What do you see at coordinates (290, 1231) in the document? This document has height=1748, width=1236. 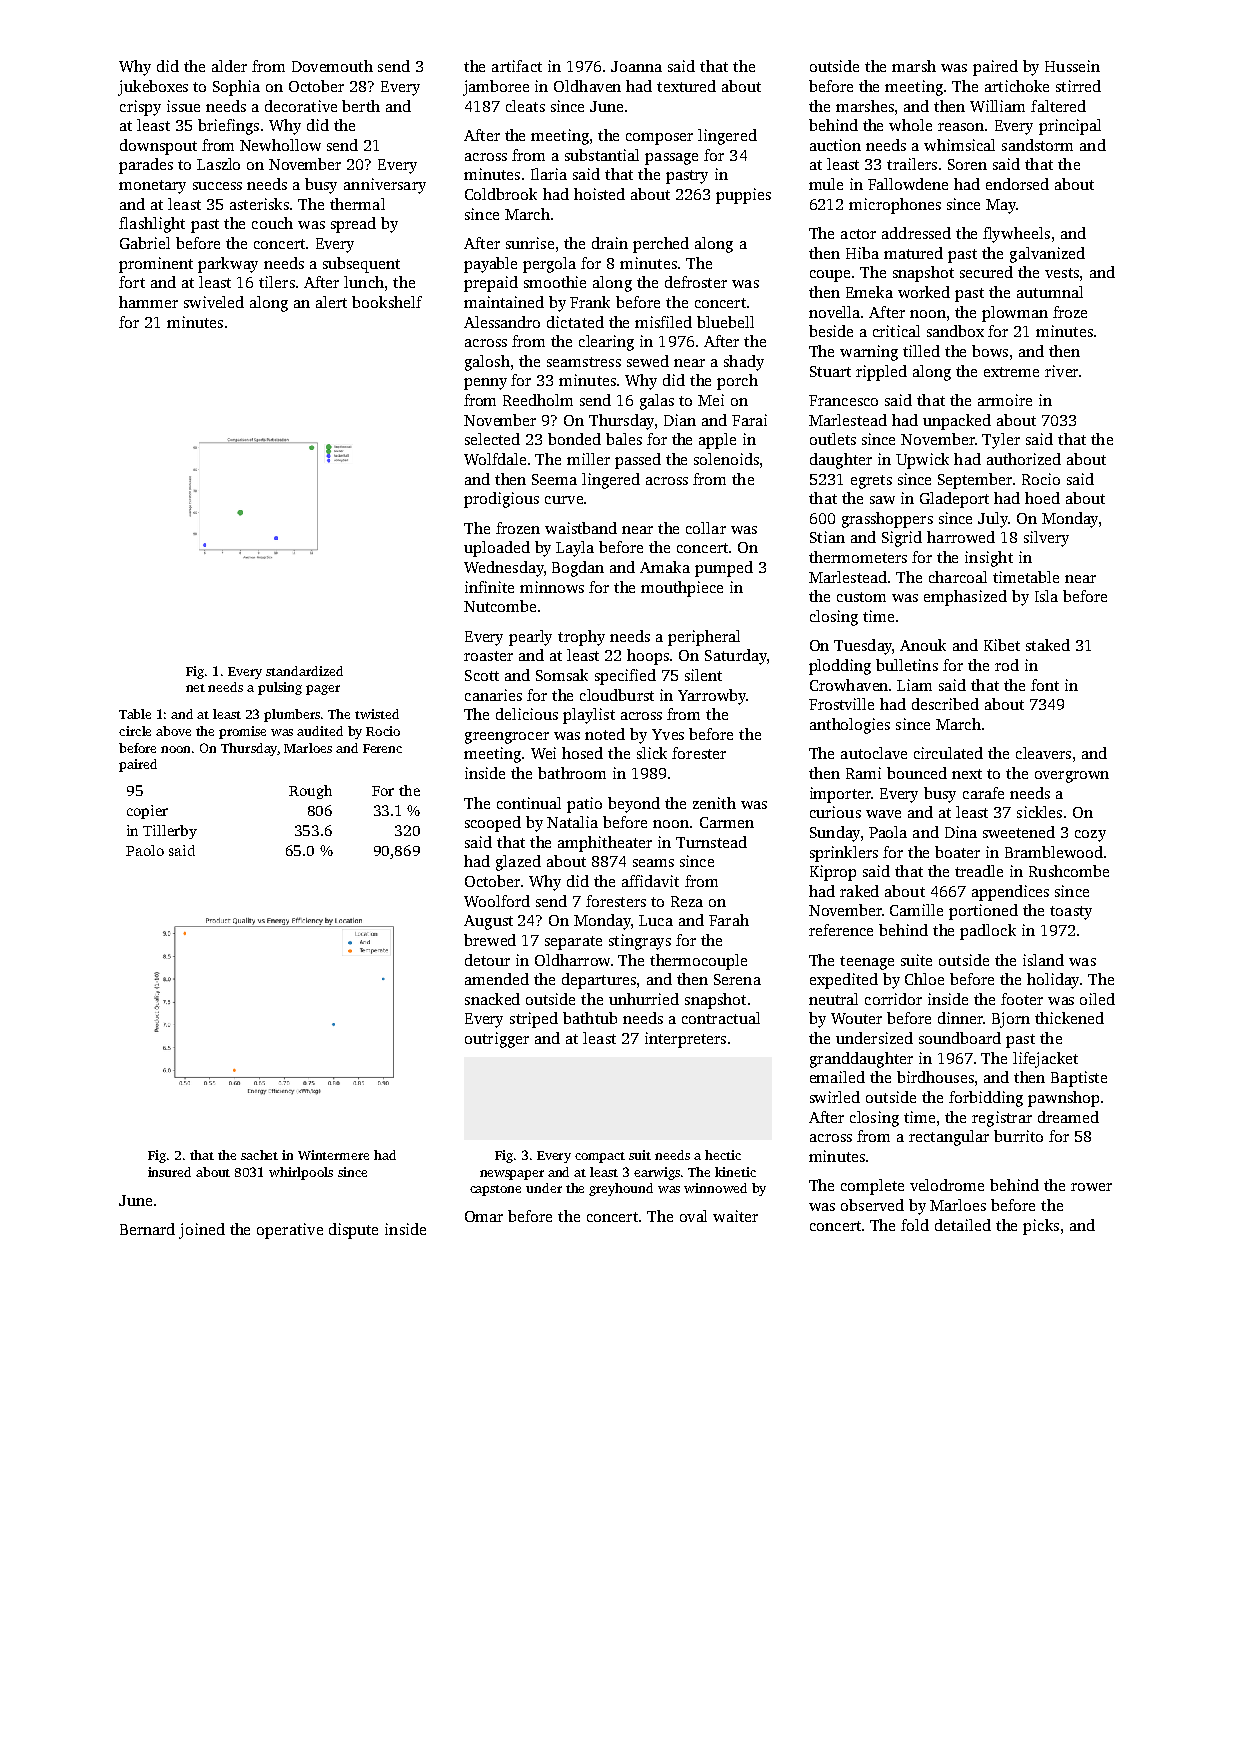 I see `operative` at bounding box center [290, 1231].
